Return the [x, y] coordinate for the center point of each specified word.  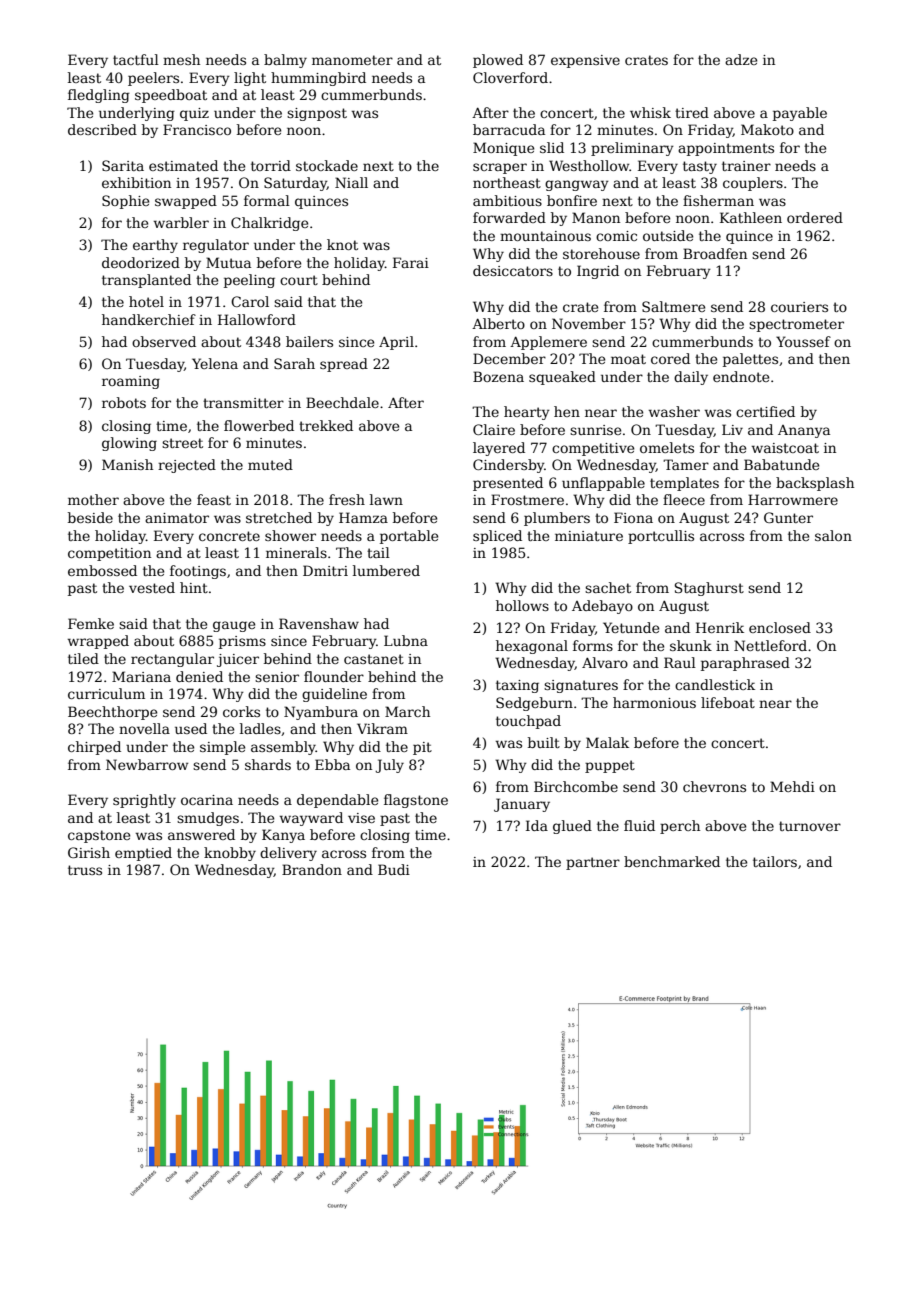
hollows [522, 605]
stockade [327, 165]
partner [593, 863]
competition [109, 554]
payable [800, 114]
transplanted [146, 281]
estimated [183, 165]
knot [342, 244]
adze [741, 59]
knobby [230, 854]
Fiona [633, 517]
